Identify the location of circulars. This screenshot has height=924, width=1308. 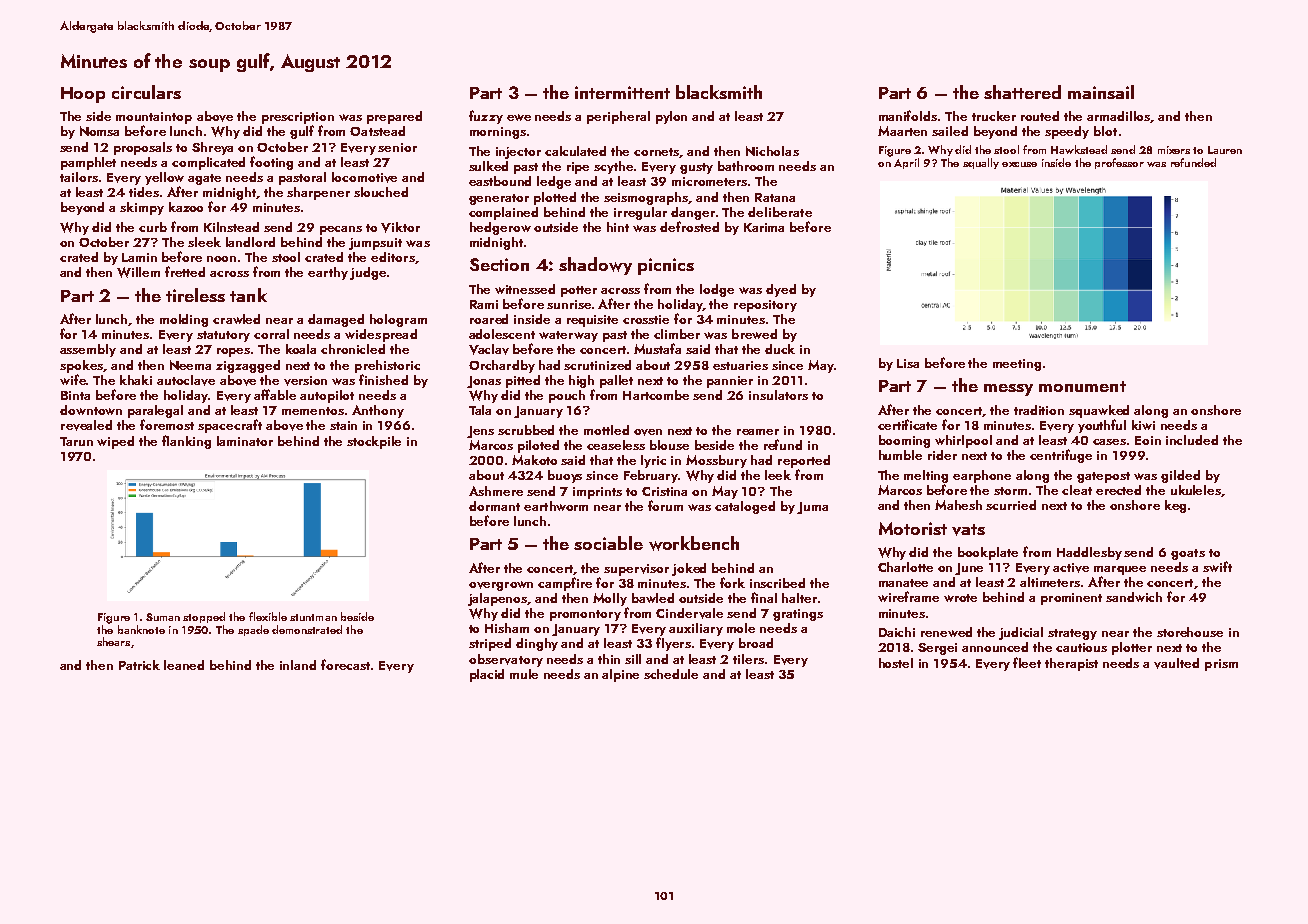
(146, 92).
